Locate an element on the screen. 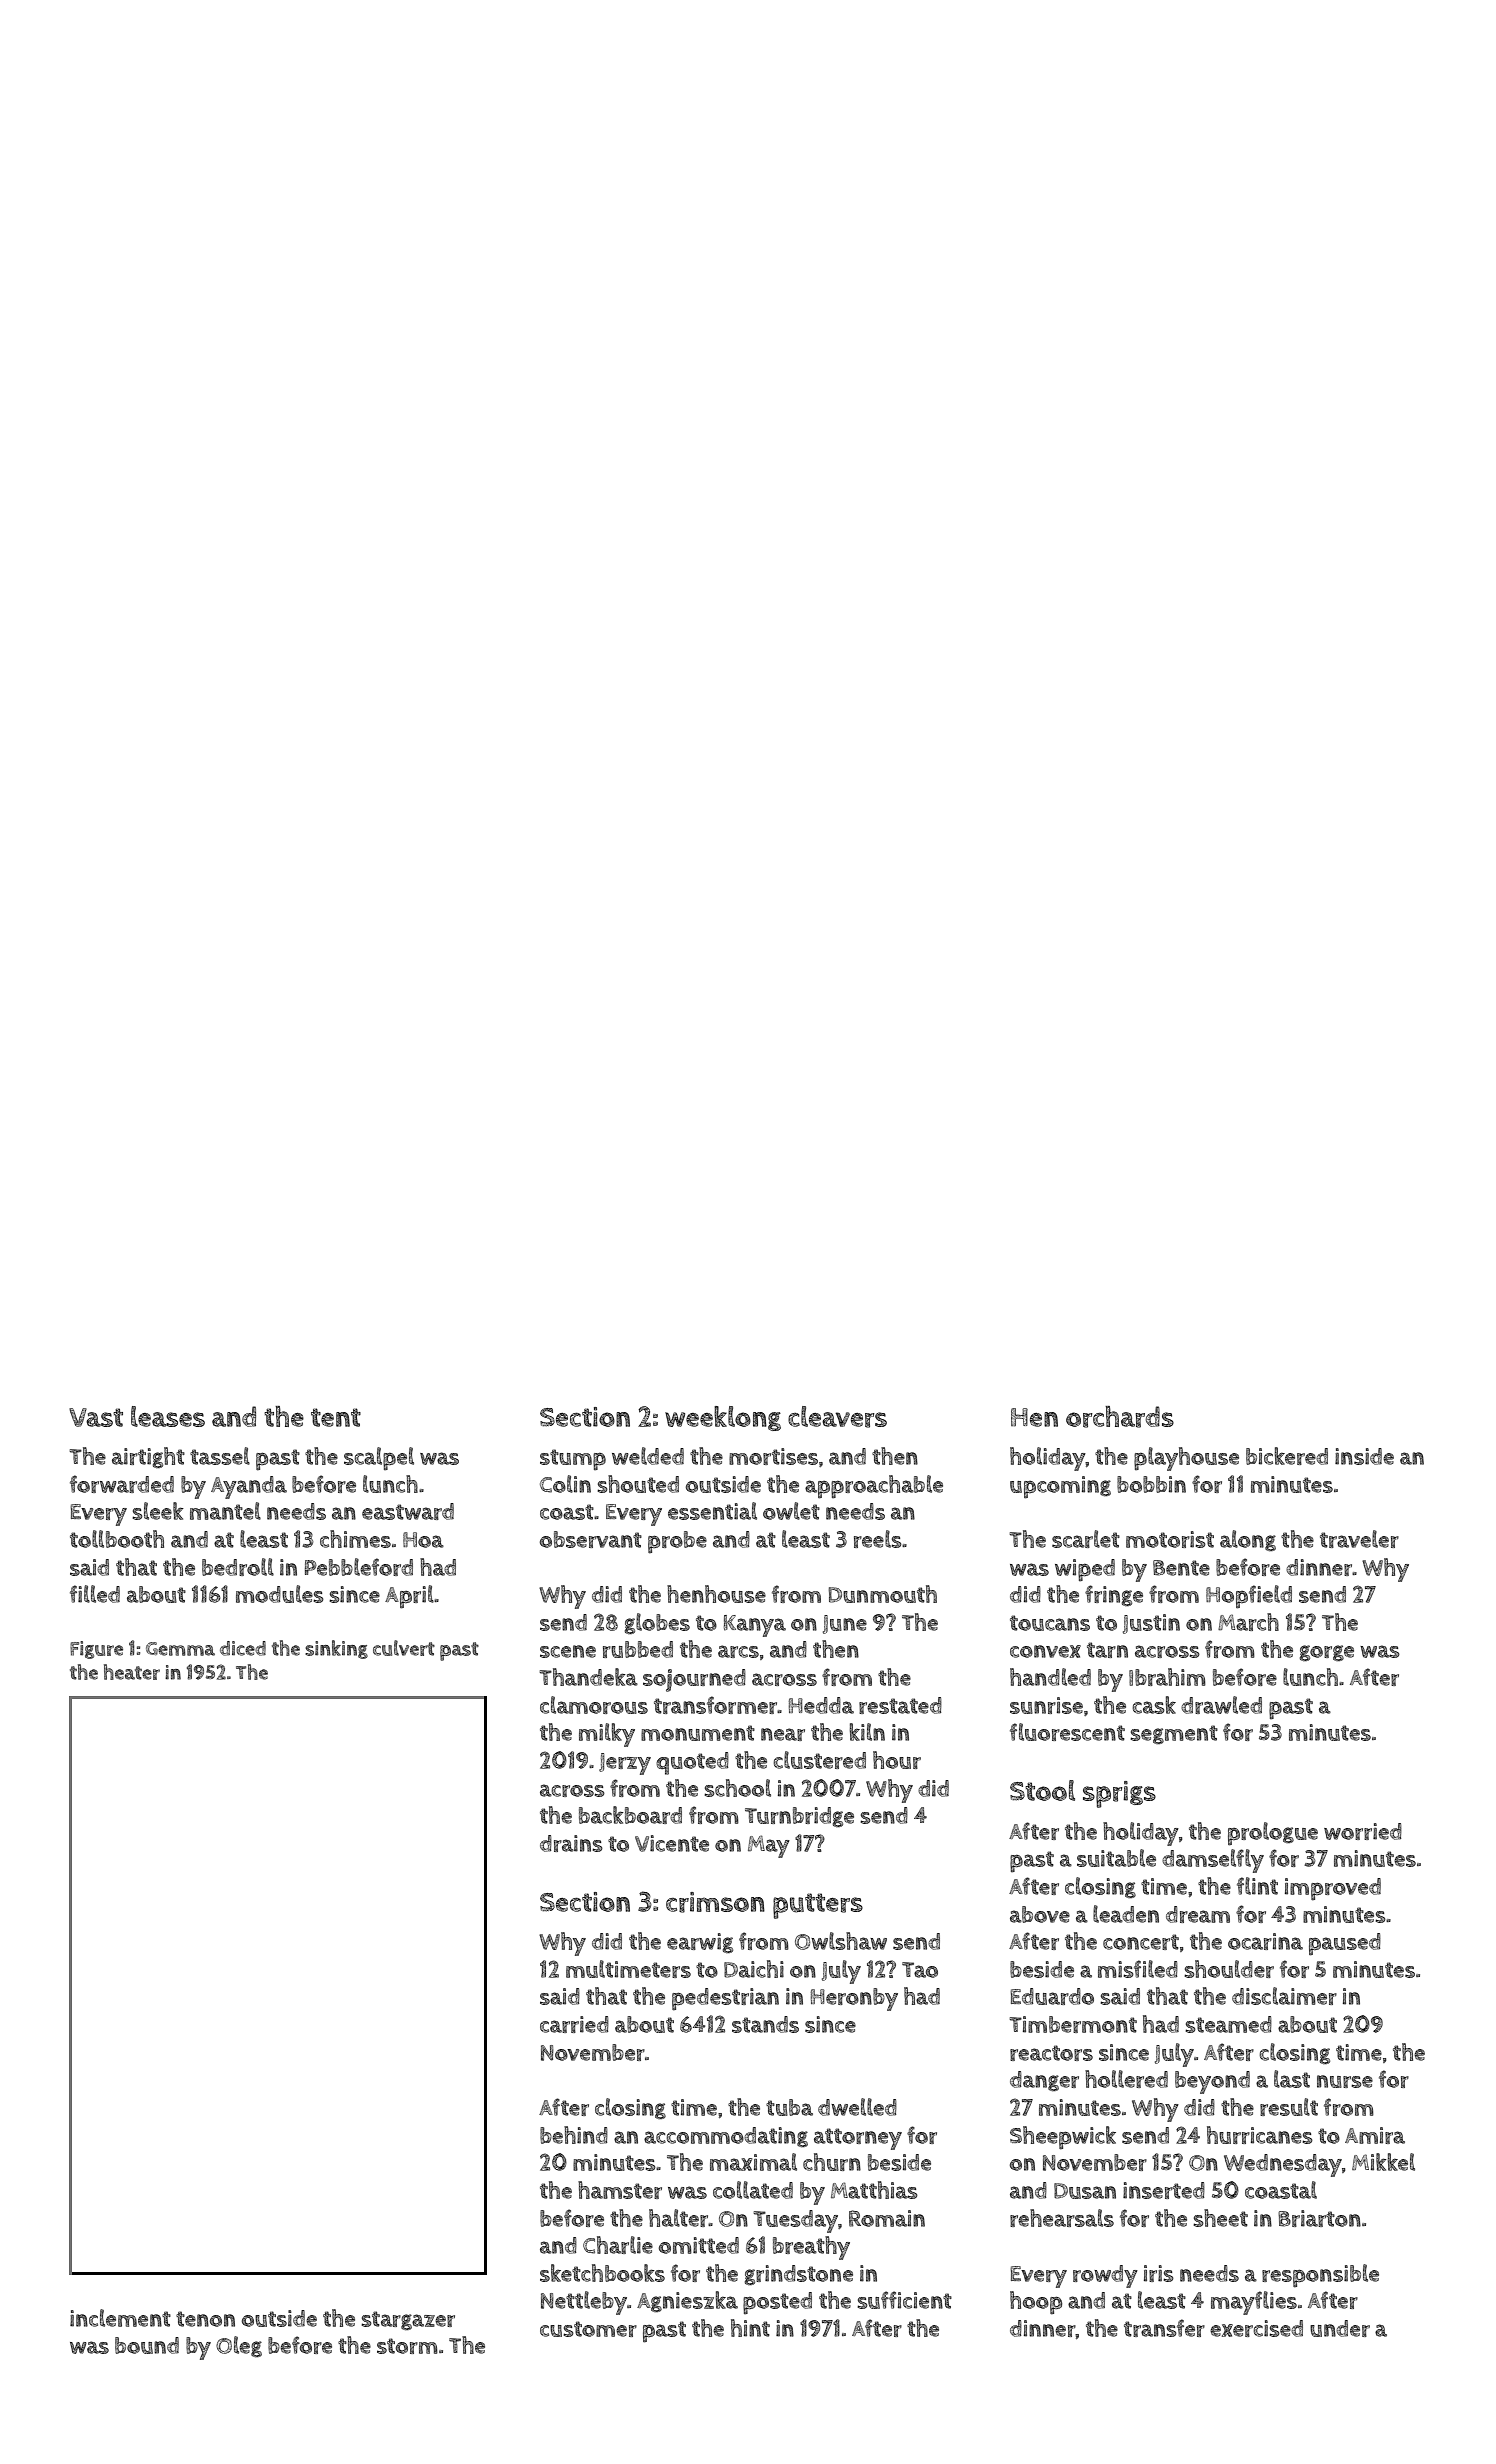 Image resolution: width=1496 pixels, height=2464 pixels. observant is located at coordinates (590, 1539).
